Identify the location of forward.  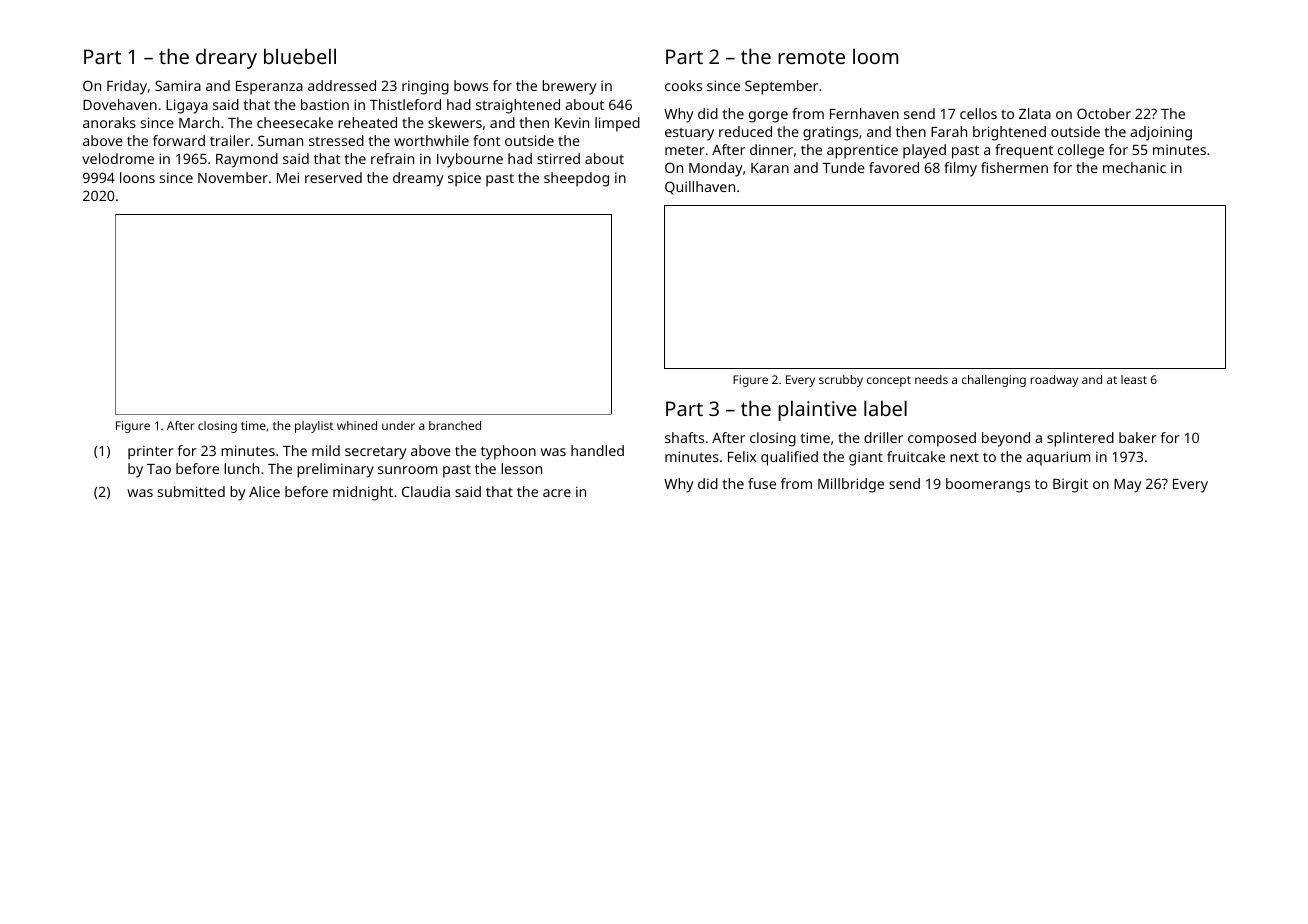
(179, 140).
